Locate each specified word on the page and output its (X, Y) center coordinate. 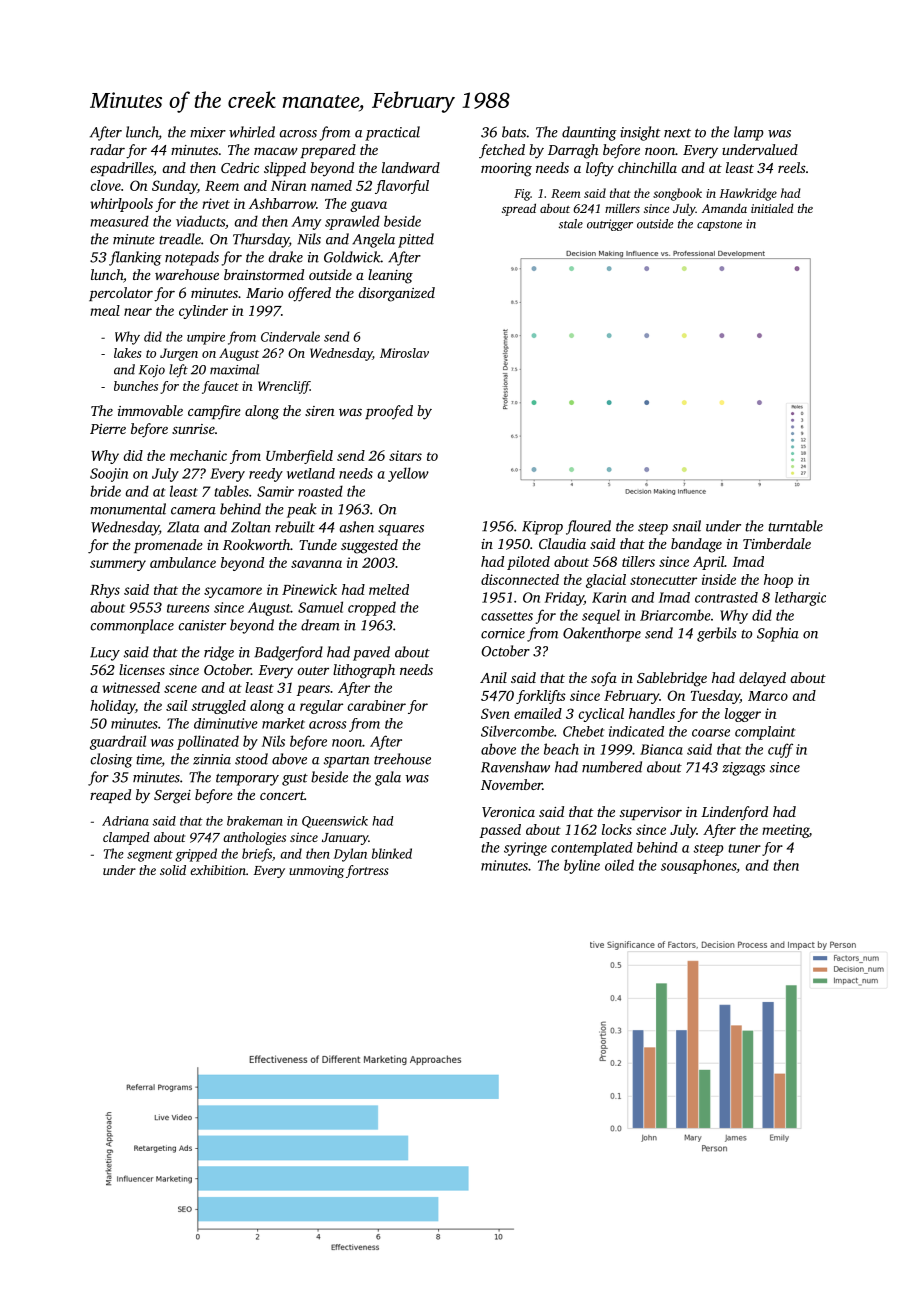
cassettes (507, 616)
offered (309, 294)
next (677, 133)
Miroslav (404, 353)
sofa (604, 679)
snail (686, 526)
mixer (208, 132)
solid (173, 870)
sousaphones (698, 866)
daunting (589, 133)
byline (582, 866)
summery (118, 565)
